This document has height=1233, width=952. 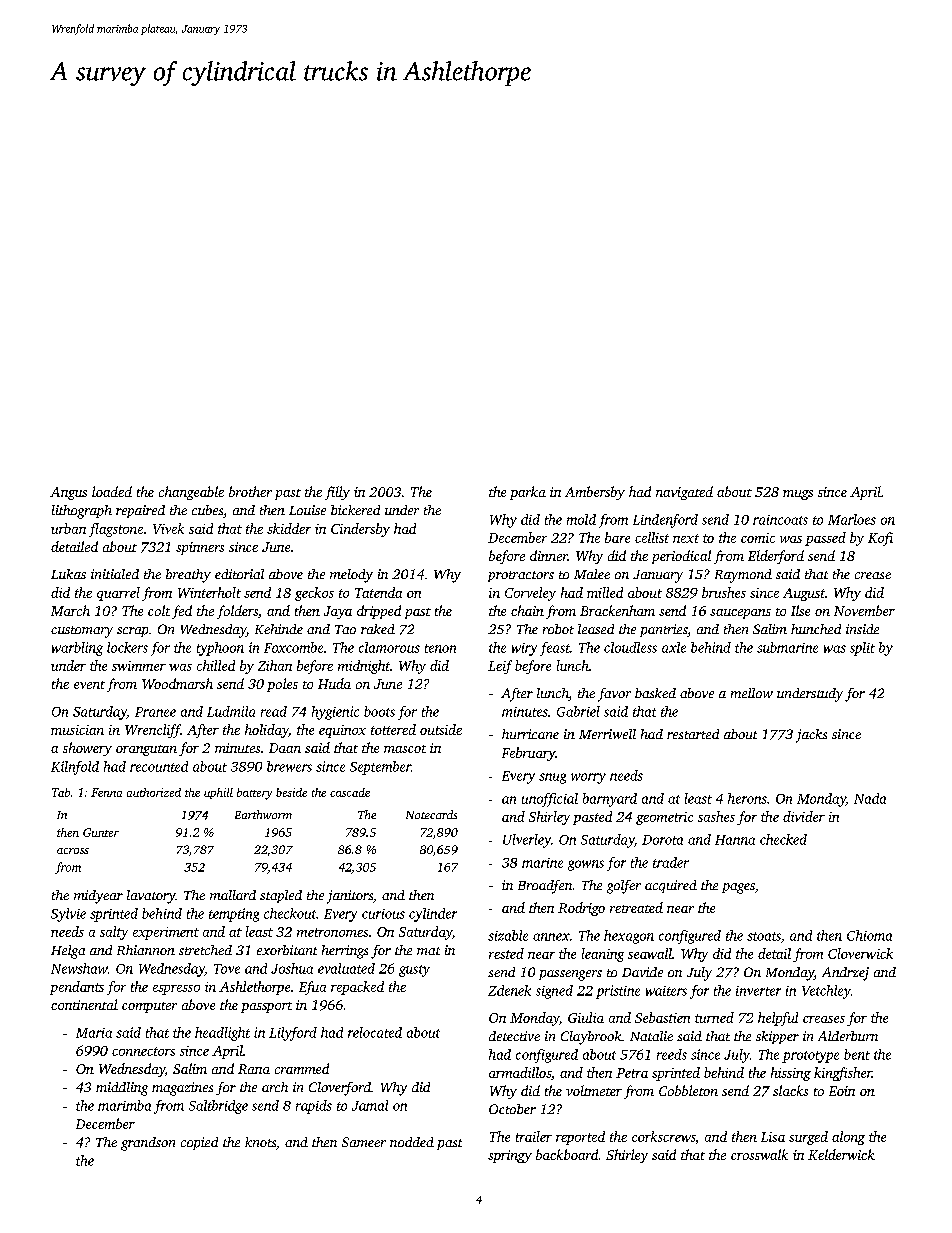 I want to click on mugs, so click(x=798, y=495).
